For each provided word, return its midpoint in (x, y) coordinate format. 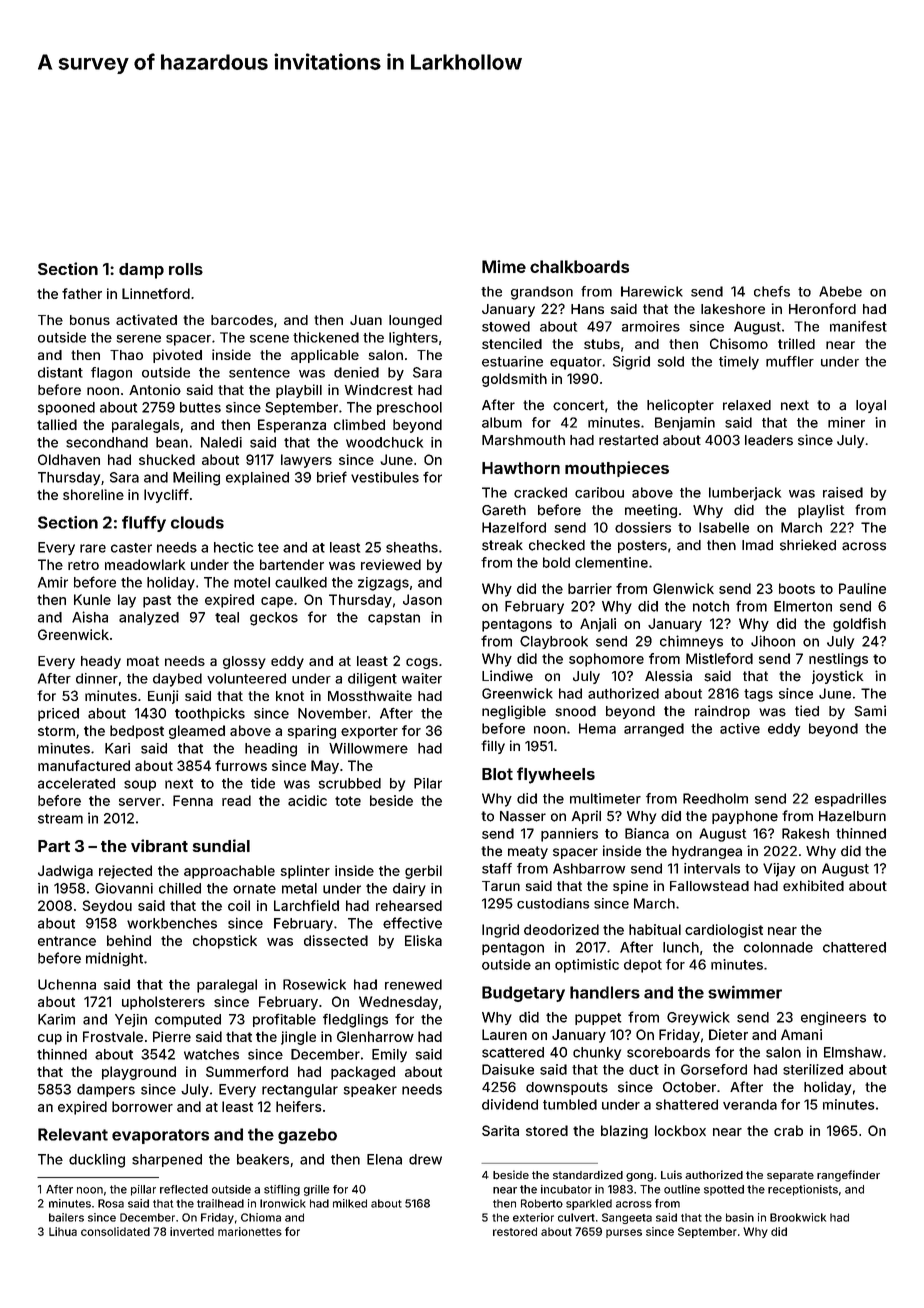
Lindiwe (507, 676)
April (586, 817)
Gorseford (714, 1069)
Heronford (822, 308)
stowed (506, 326)
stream (60, 819)
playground (139, 1073)
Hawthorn (521, 468)
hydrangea (707, 852)
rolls (186, 269)
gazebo (307, 1136)
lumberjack (745, 494)
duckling (97, 1161)
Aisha (90, 617)
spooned (66, 408)
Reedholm (715, 798)
